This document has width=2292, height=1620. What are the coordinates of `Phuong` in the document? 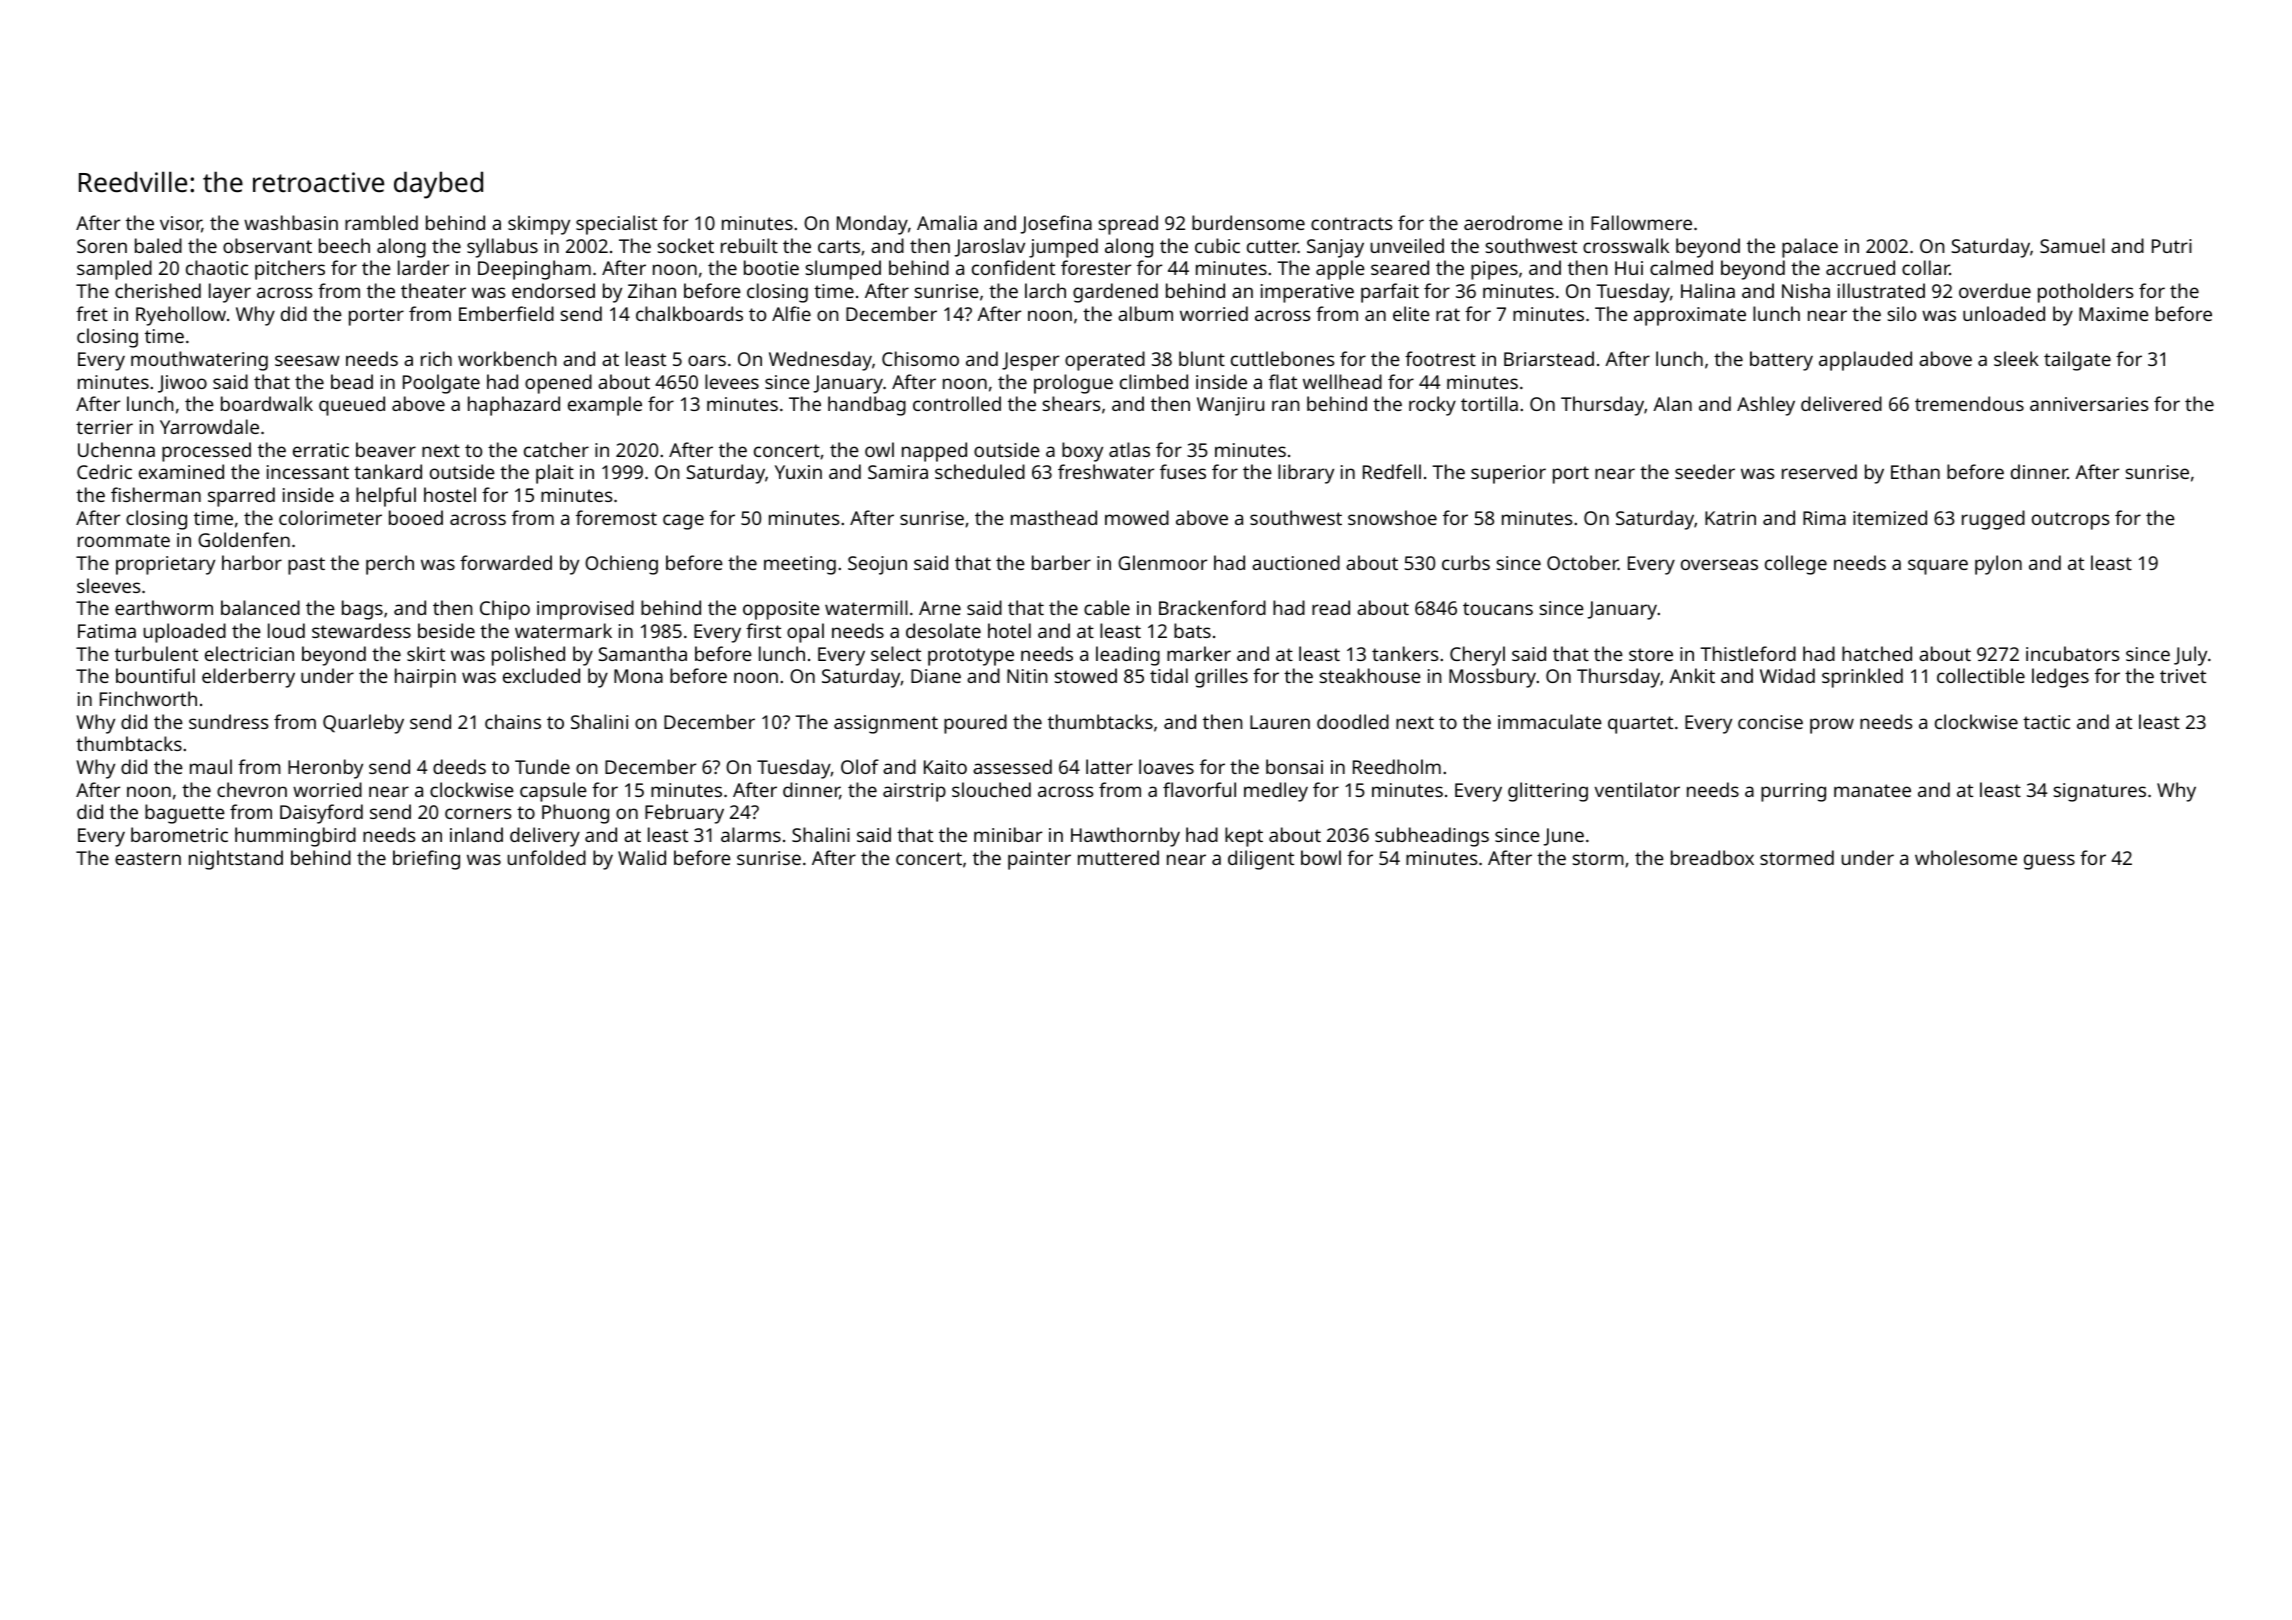 It's located at (575, 814).
